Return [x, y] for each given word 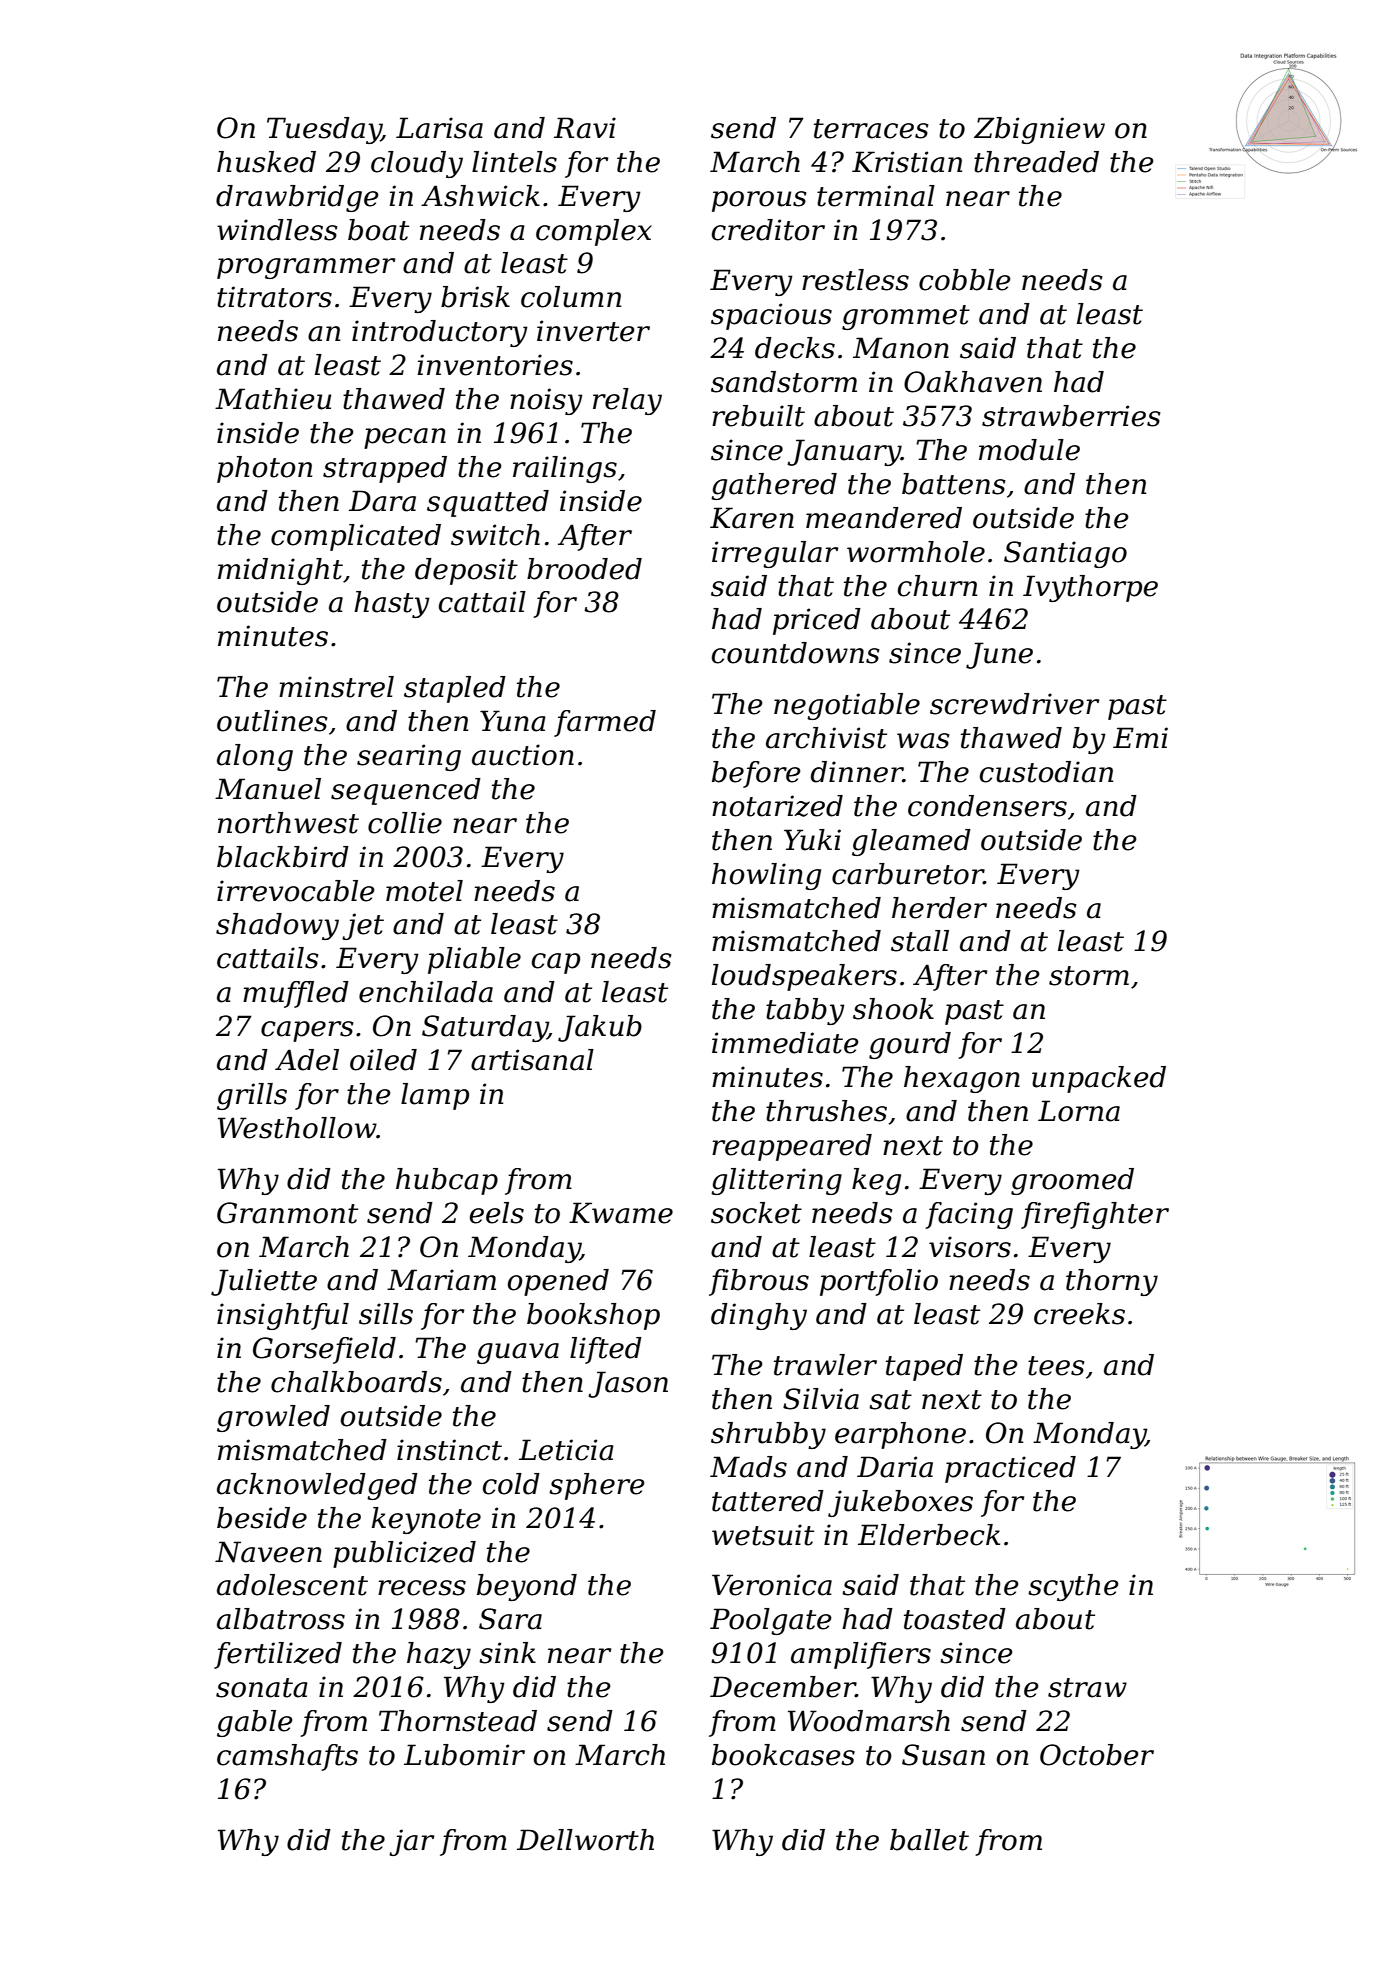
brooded [584, 569]
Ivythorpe [1090, 588]
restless [855, 280]
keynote [426, 1520]
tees [1056, 1366]
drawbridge [297, 198]
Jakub [600, 1028]
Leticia [566, 1450]
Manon [901, 348]
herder [939, 908]
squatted [488, 503]
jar [411, 1842]
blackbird [283, 857]
